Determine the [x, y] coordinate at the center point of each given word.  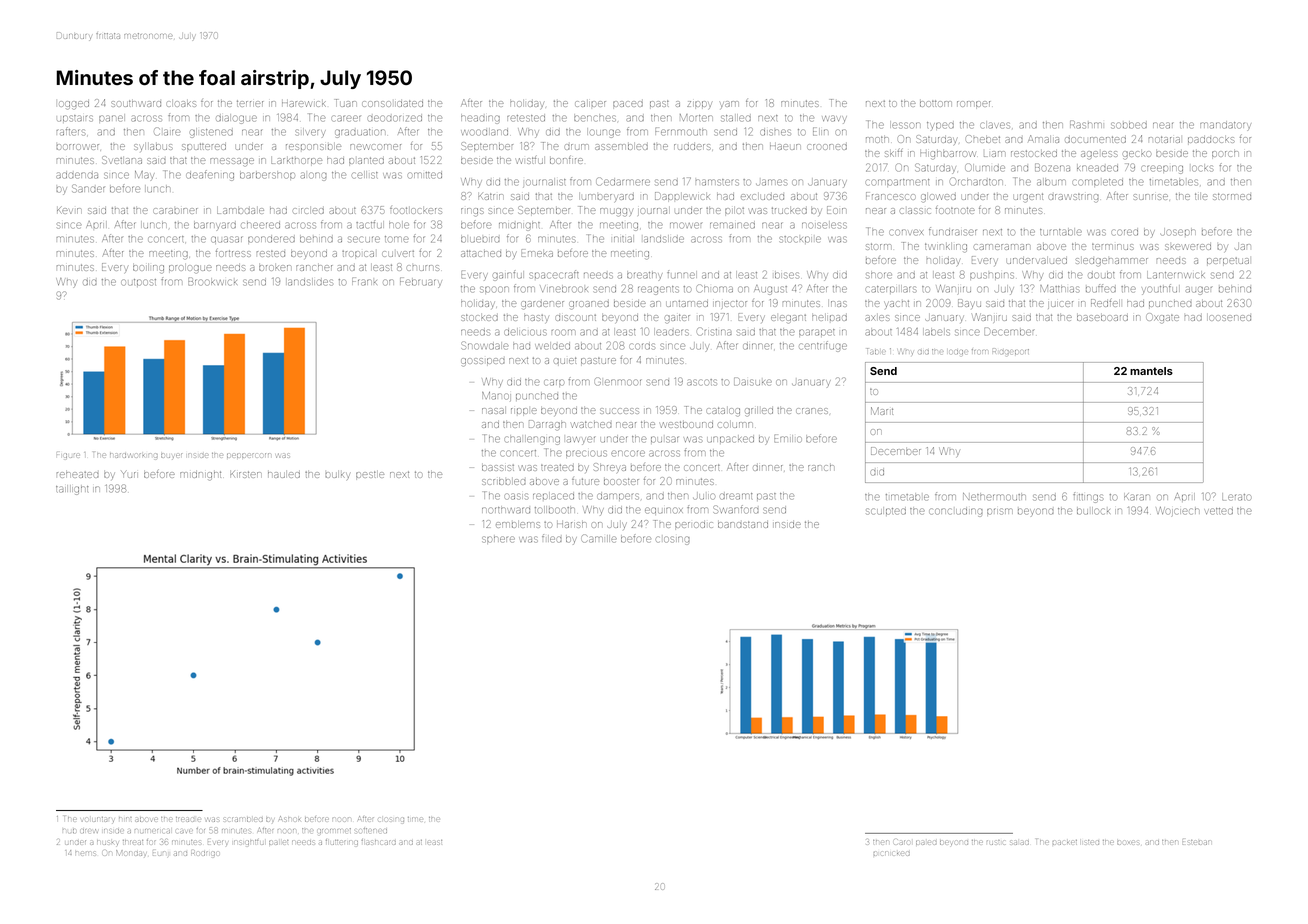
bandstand [743, 524]
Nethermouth [994, 497]
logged [74, 105]
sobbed [1129, 125]
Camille [599, 538]
